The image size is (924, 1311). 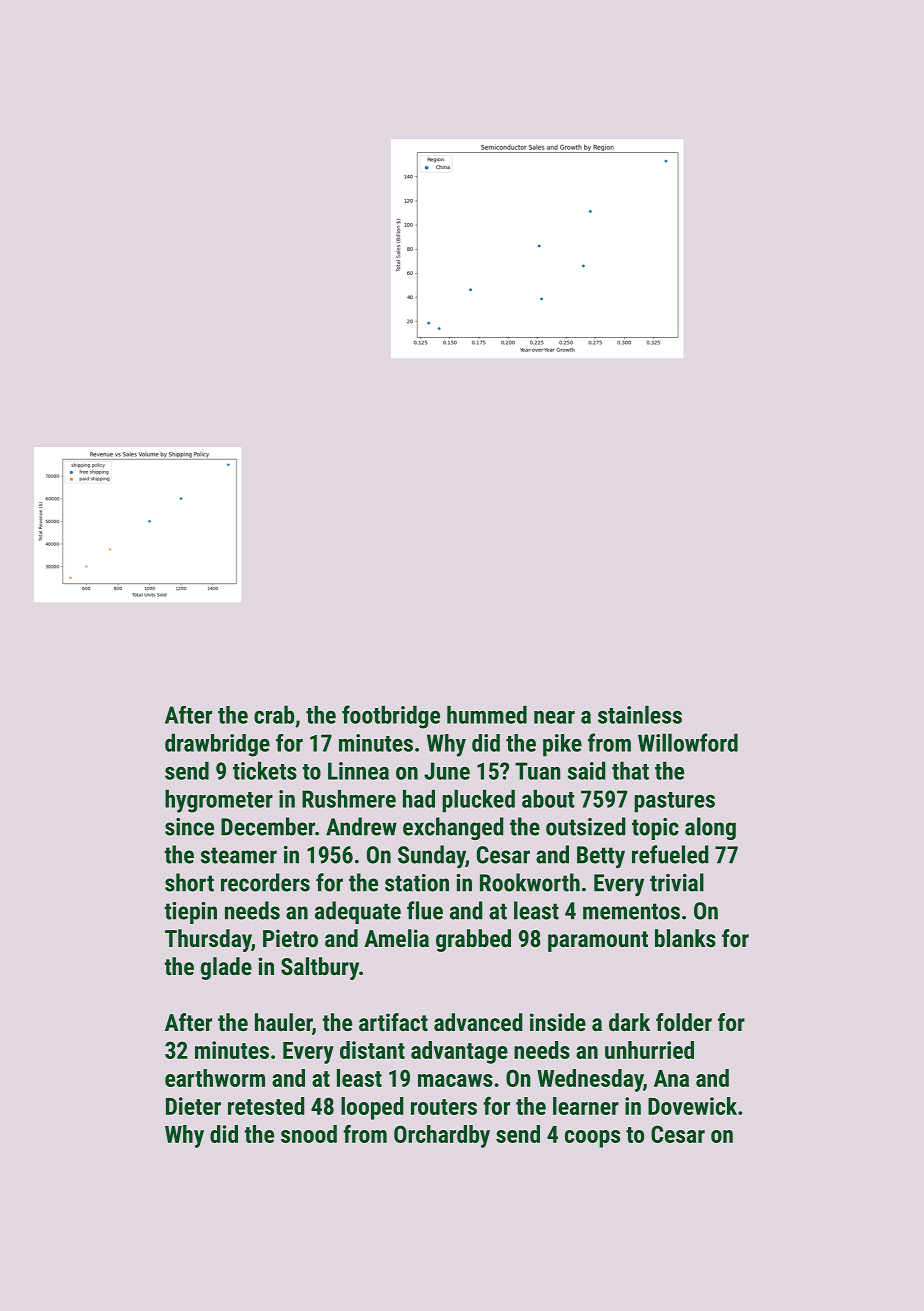 I want to click on steamer, so click(x=239, y=855).
